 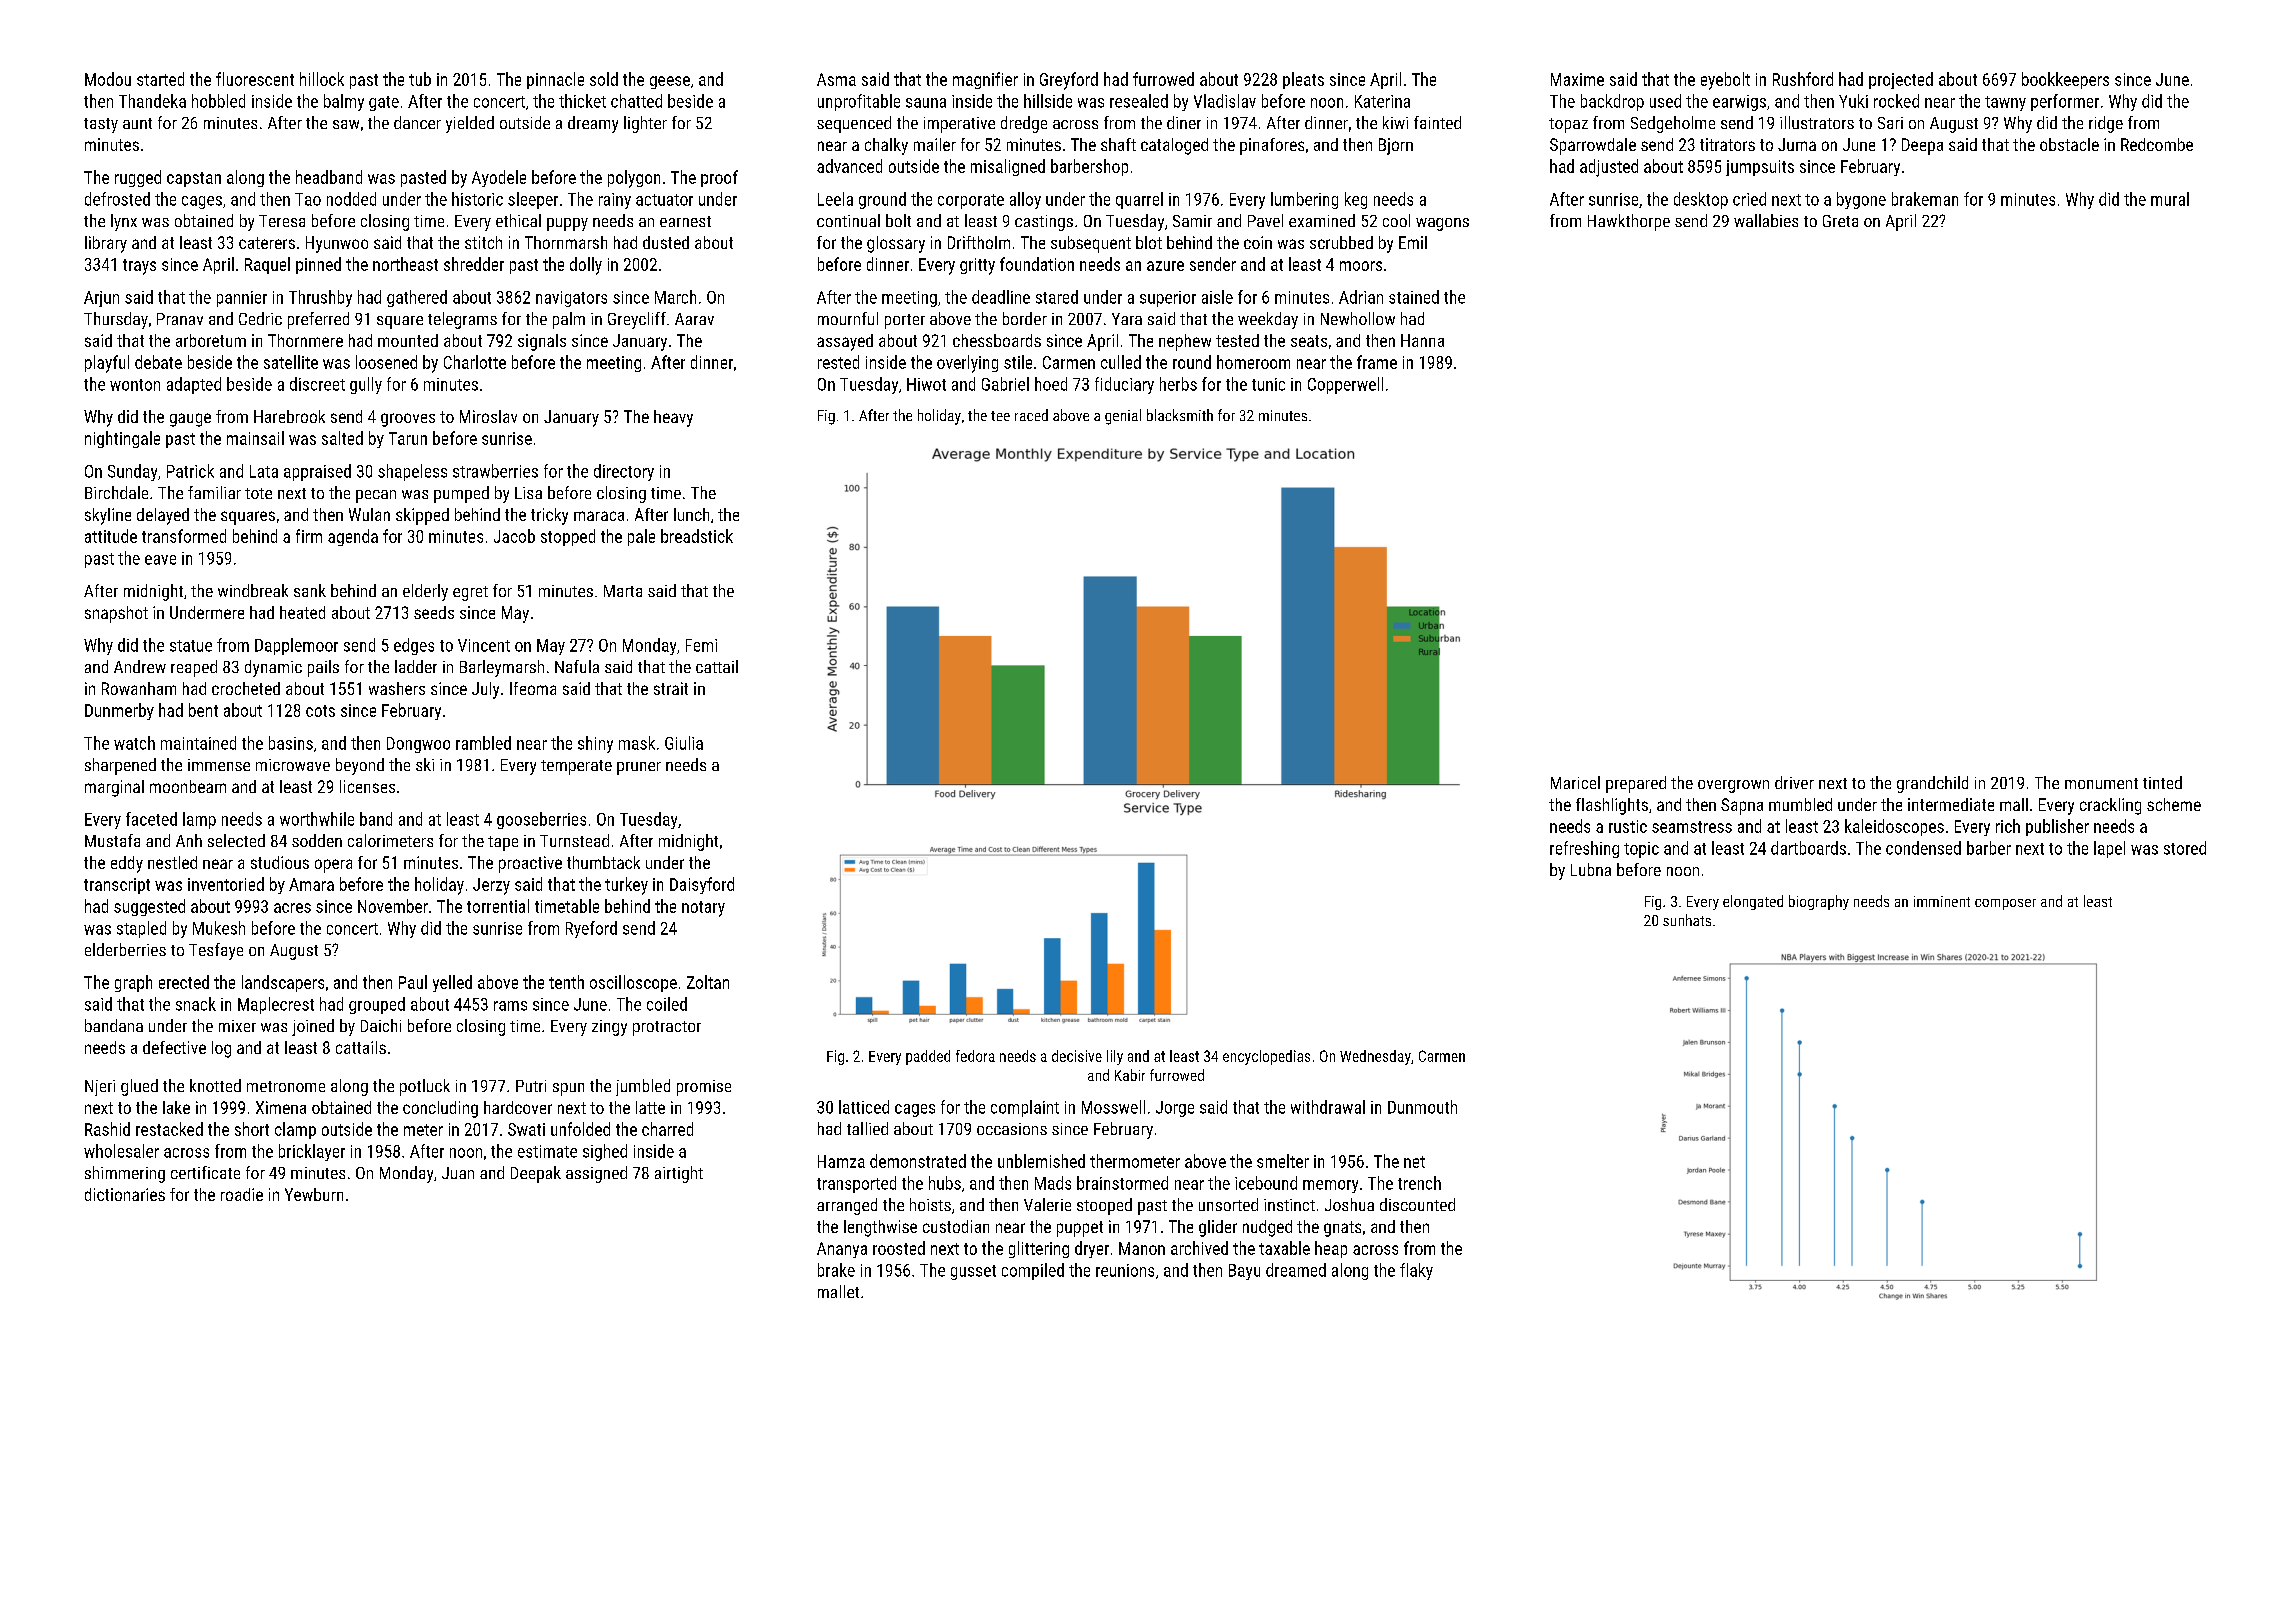 What do you see at coordinates (502, 668) in the image?
I see `Barleymarsh` at bounding box center [502, 668].
